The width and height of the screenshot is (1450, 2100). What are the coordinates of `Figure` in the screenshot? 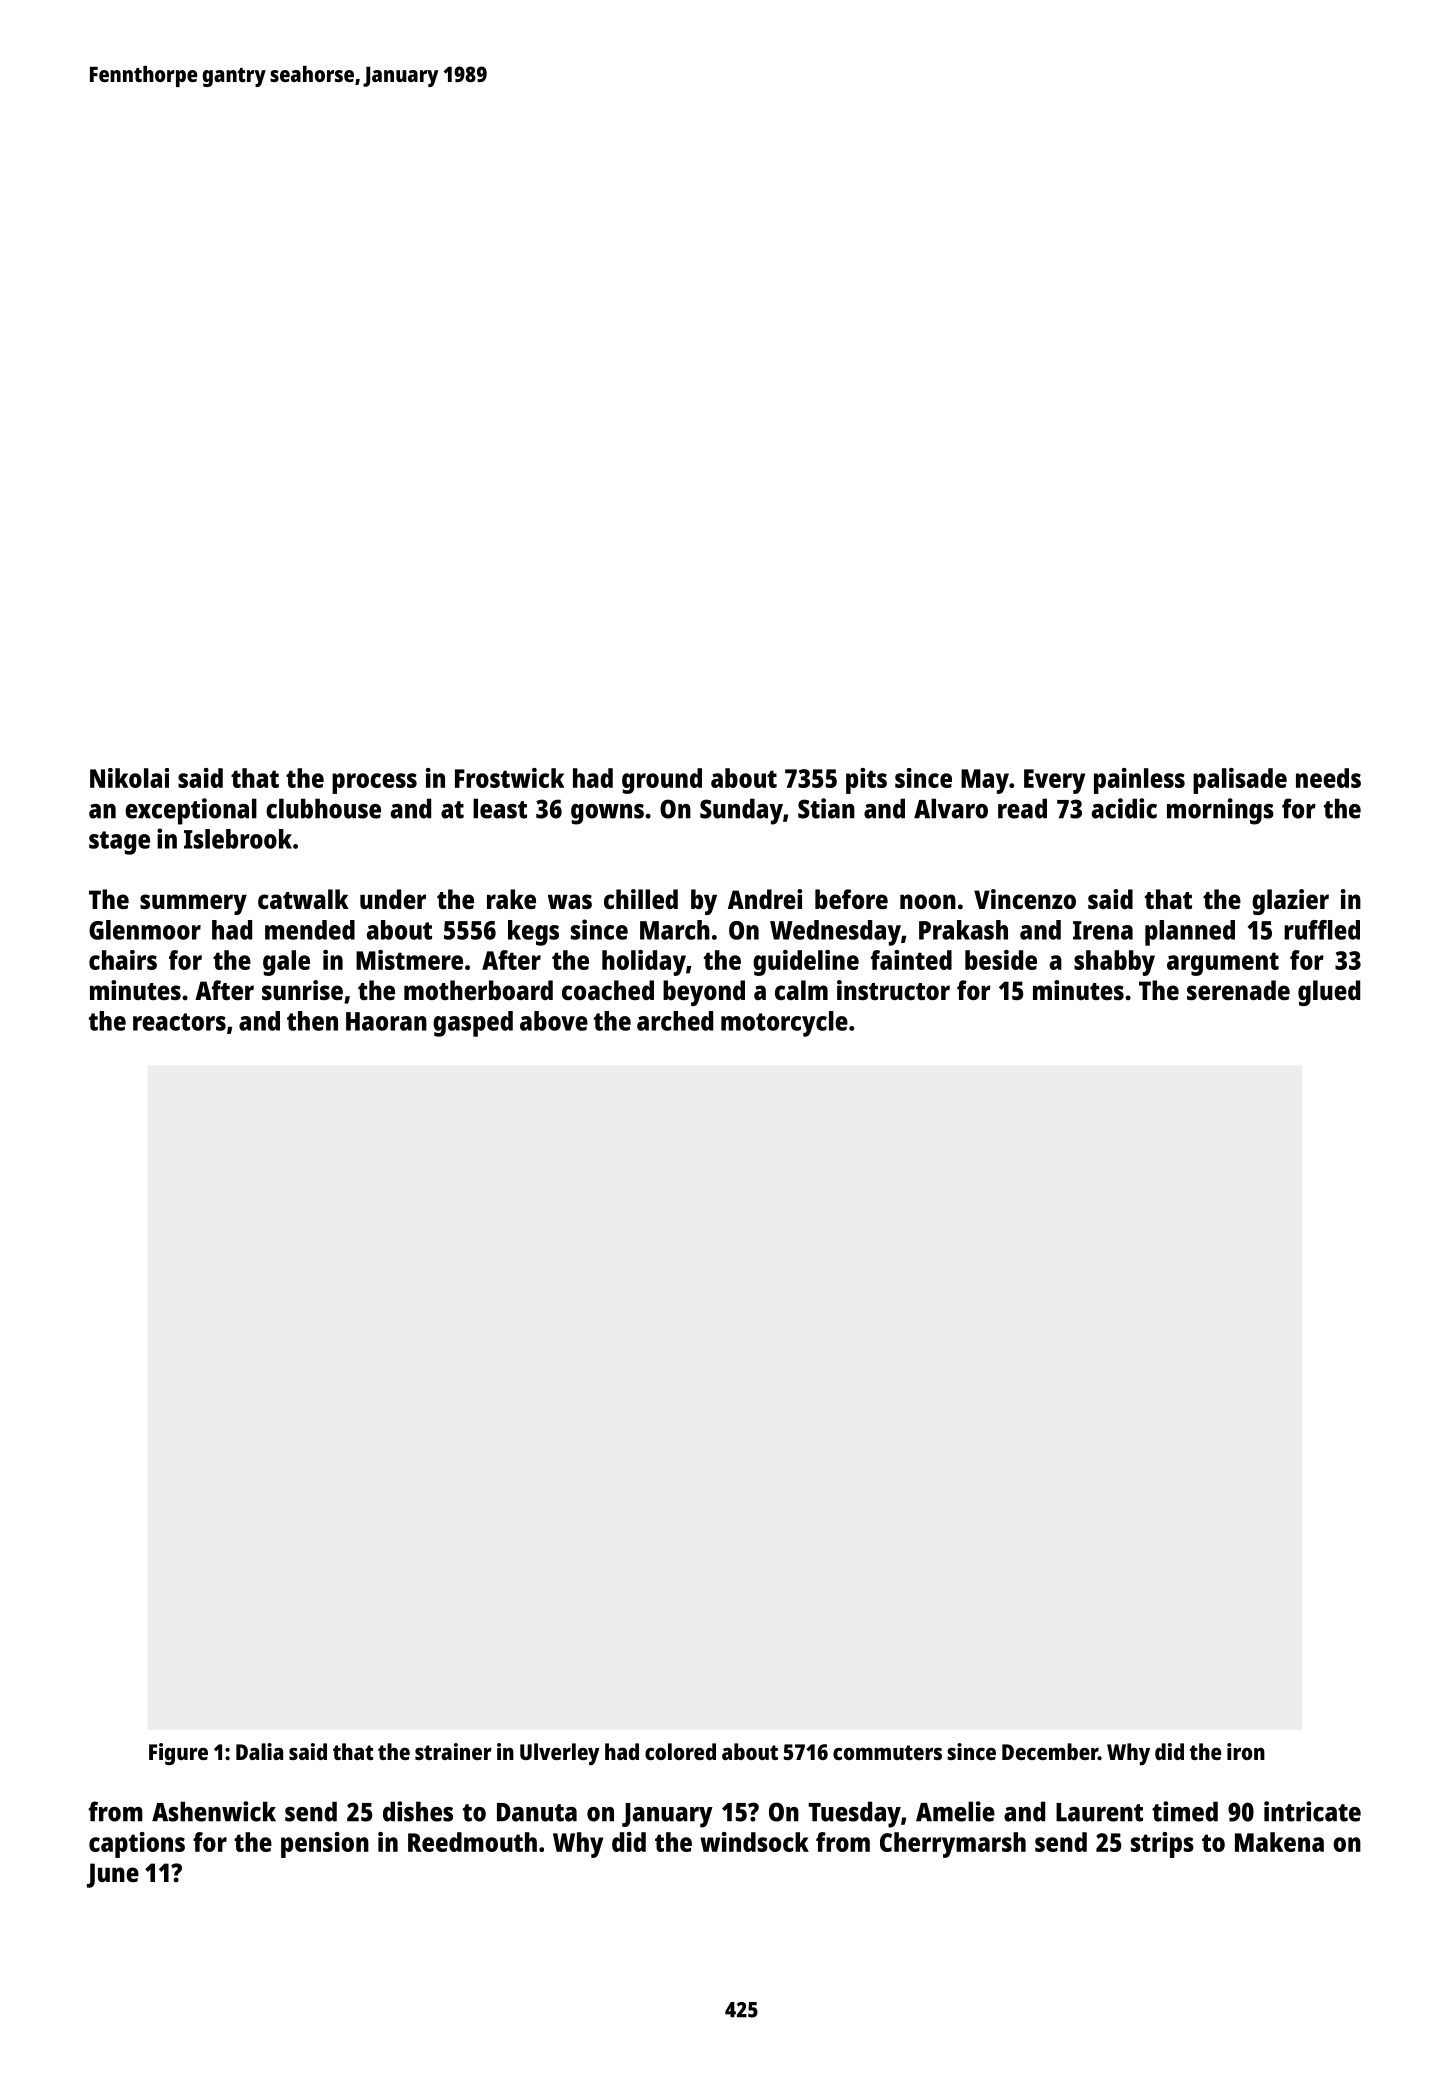 It's located at (178, 1754).
